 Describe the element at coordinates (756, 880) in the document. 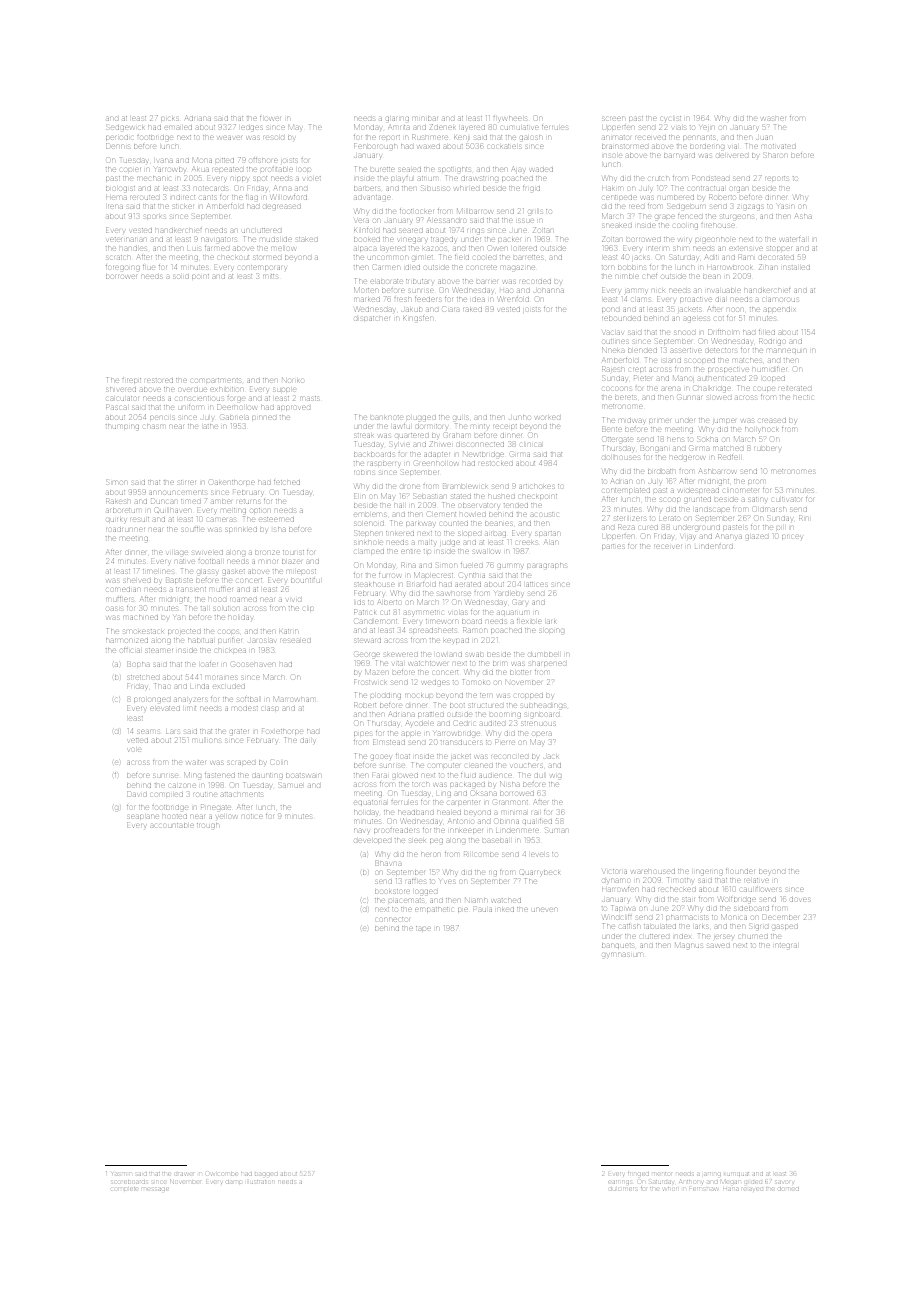

I see `relative` at that location.
